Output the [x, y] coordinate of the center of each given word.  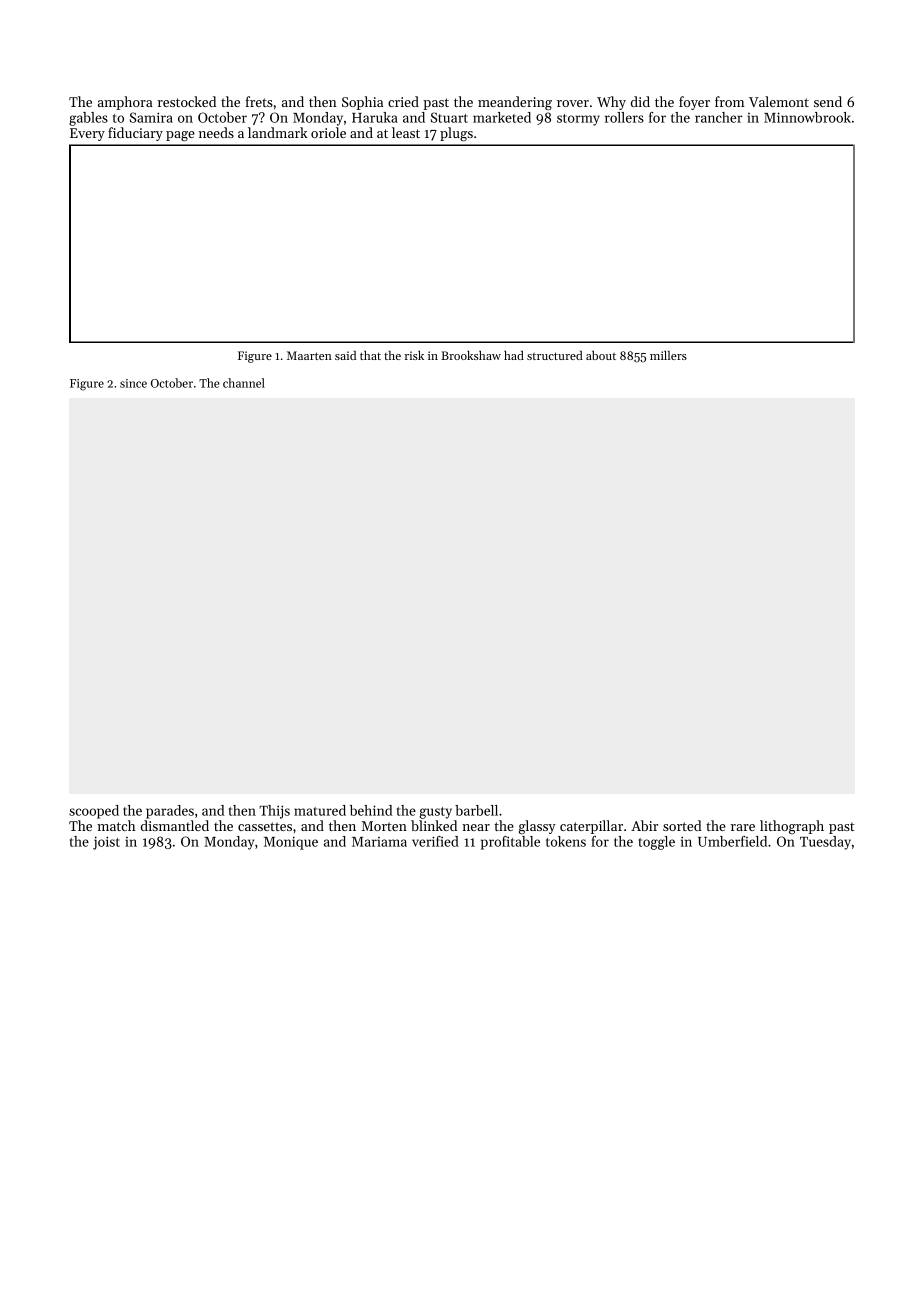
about [601, 355]
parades [170, 812]
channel [244, 383]
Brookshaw [471, 355]
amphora [125, 103]
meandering [515, 103]
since [133, 383]
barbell [476, 810]
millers [668, 355]
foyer [694, 103]
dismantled [175, 825]
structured [555, 355]
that [370, 355]
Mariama [379, 842]
